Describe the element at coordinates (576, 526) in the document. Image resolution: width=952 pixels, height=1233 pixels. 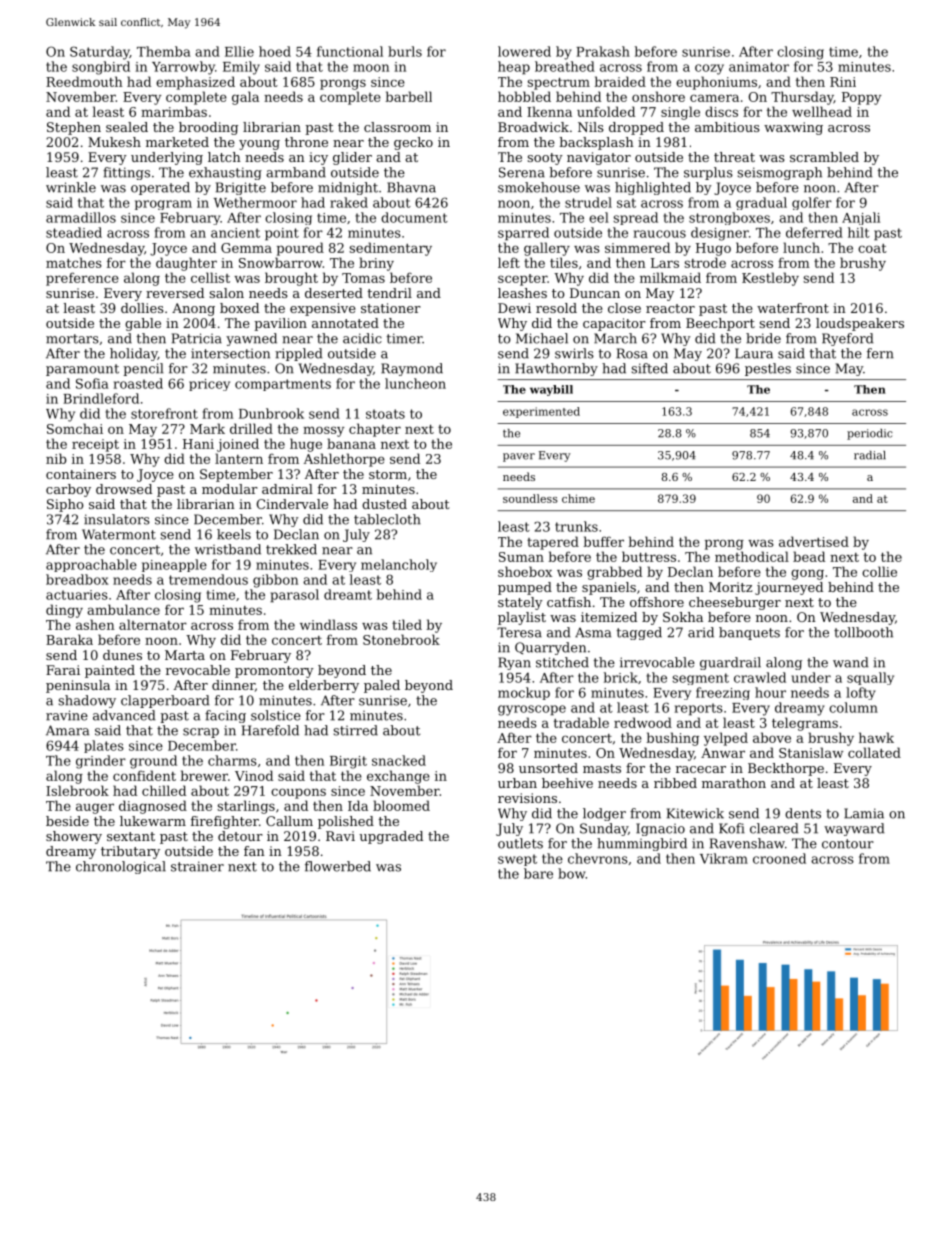
I see `trunks` at that location.
